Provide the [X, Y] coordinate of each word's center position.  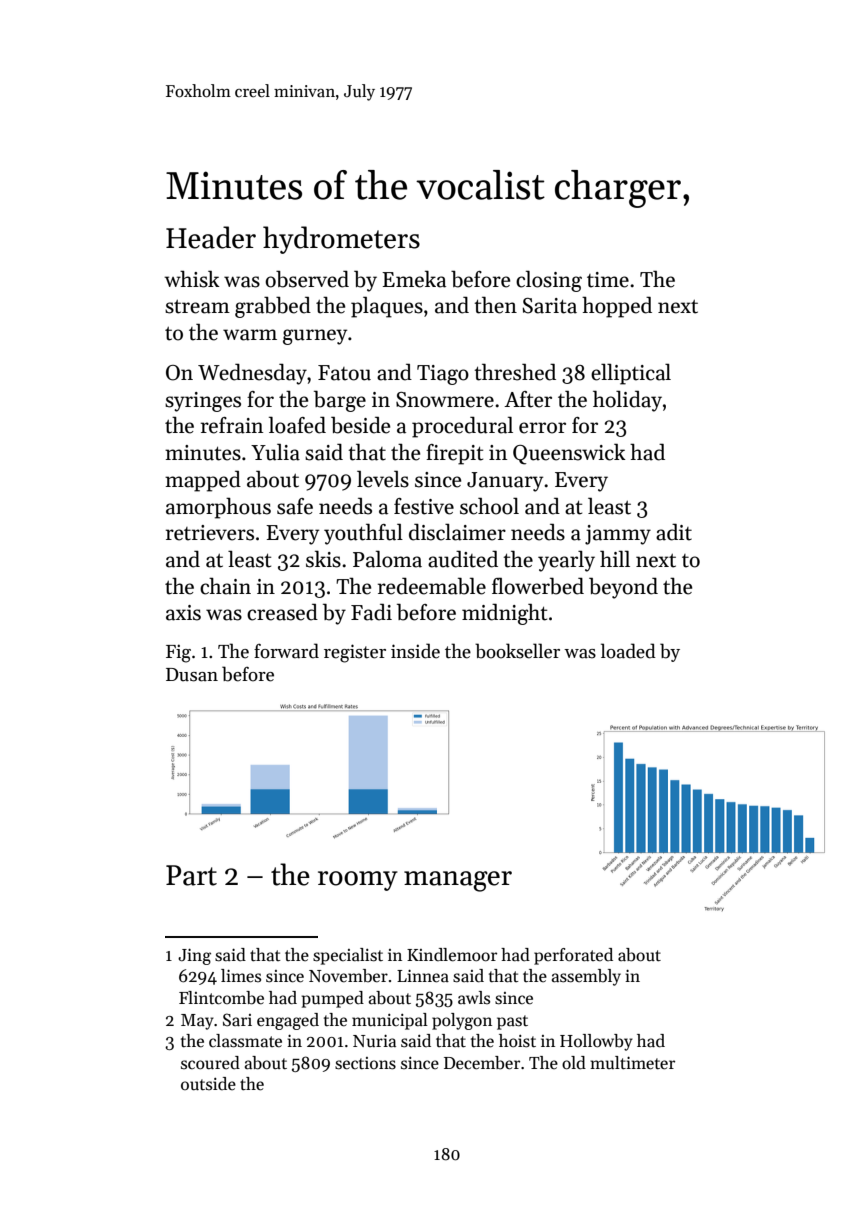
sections [365, 1063]
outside [208, 1083]
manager [458, 881]
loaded [628, 651]
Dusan [192, 675]
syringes [203, 402]
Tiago [443, 375]
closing [549, 281]
